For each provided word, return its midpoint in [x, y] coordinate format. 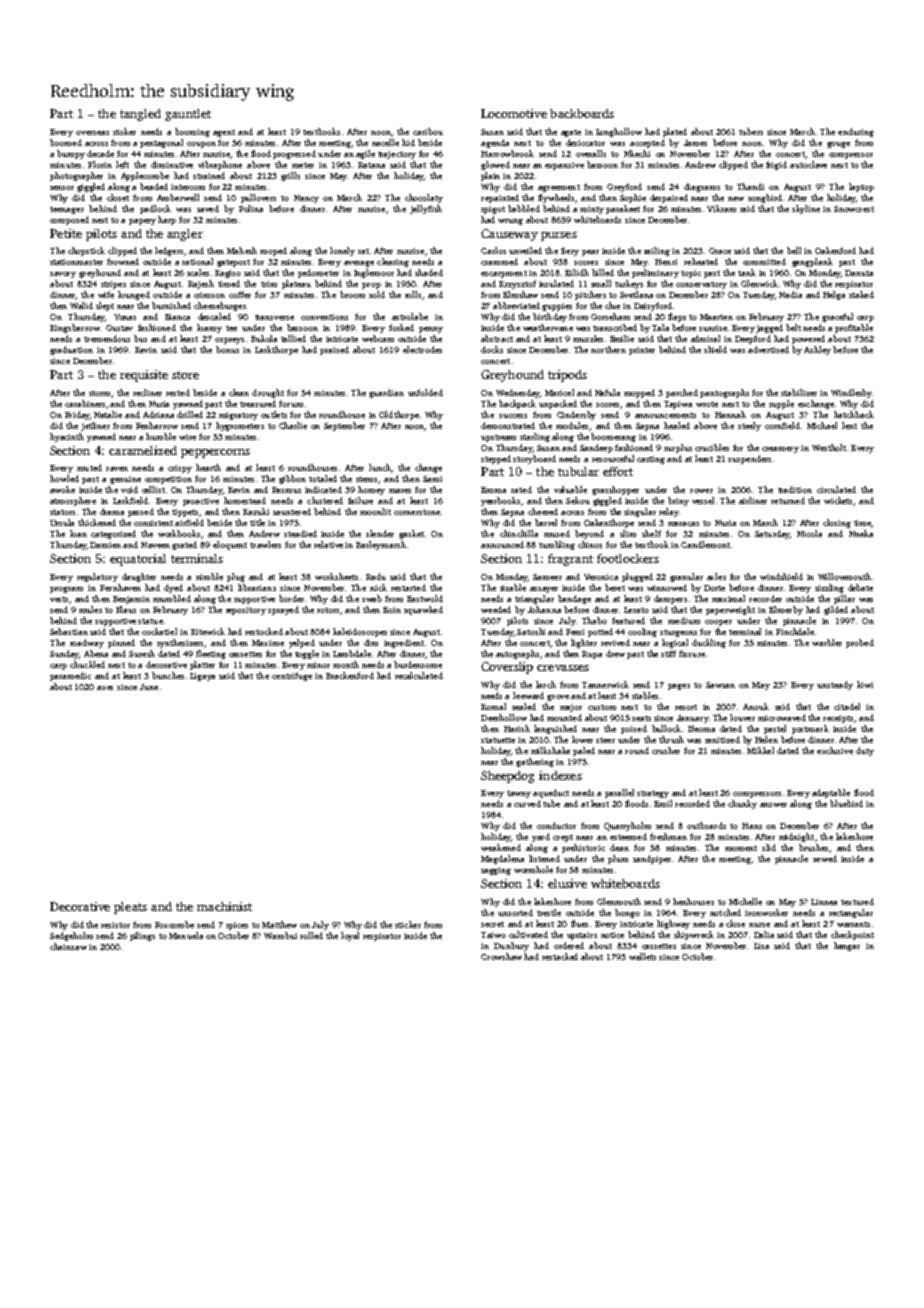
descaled [214, 316]
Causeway [509, 235]
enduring [856, 132]
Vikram [721, 208]
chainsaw [68, 946]
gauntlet [188, 115]
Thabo [594, 620]
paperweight [730, 610]
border [291, 598]
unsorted [515, 912]
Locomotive [514, 113]
